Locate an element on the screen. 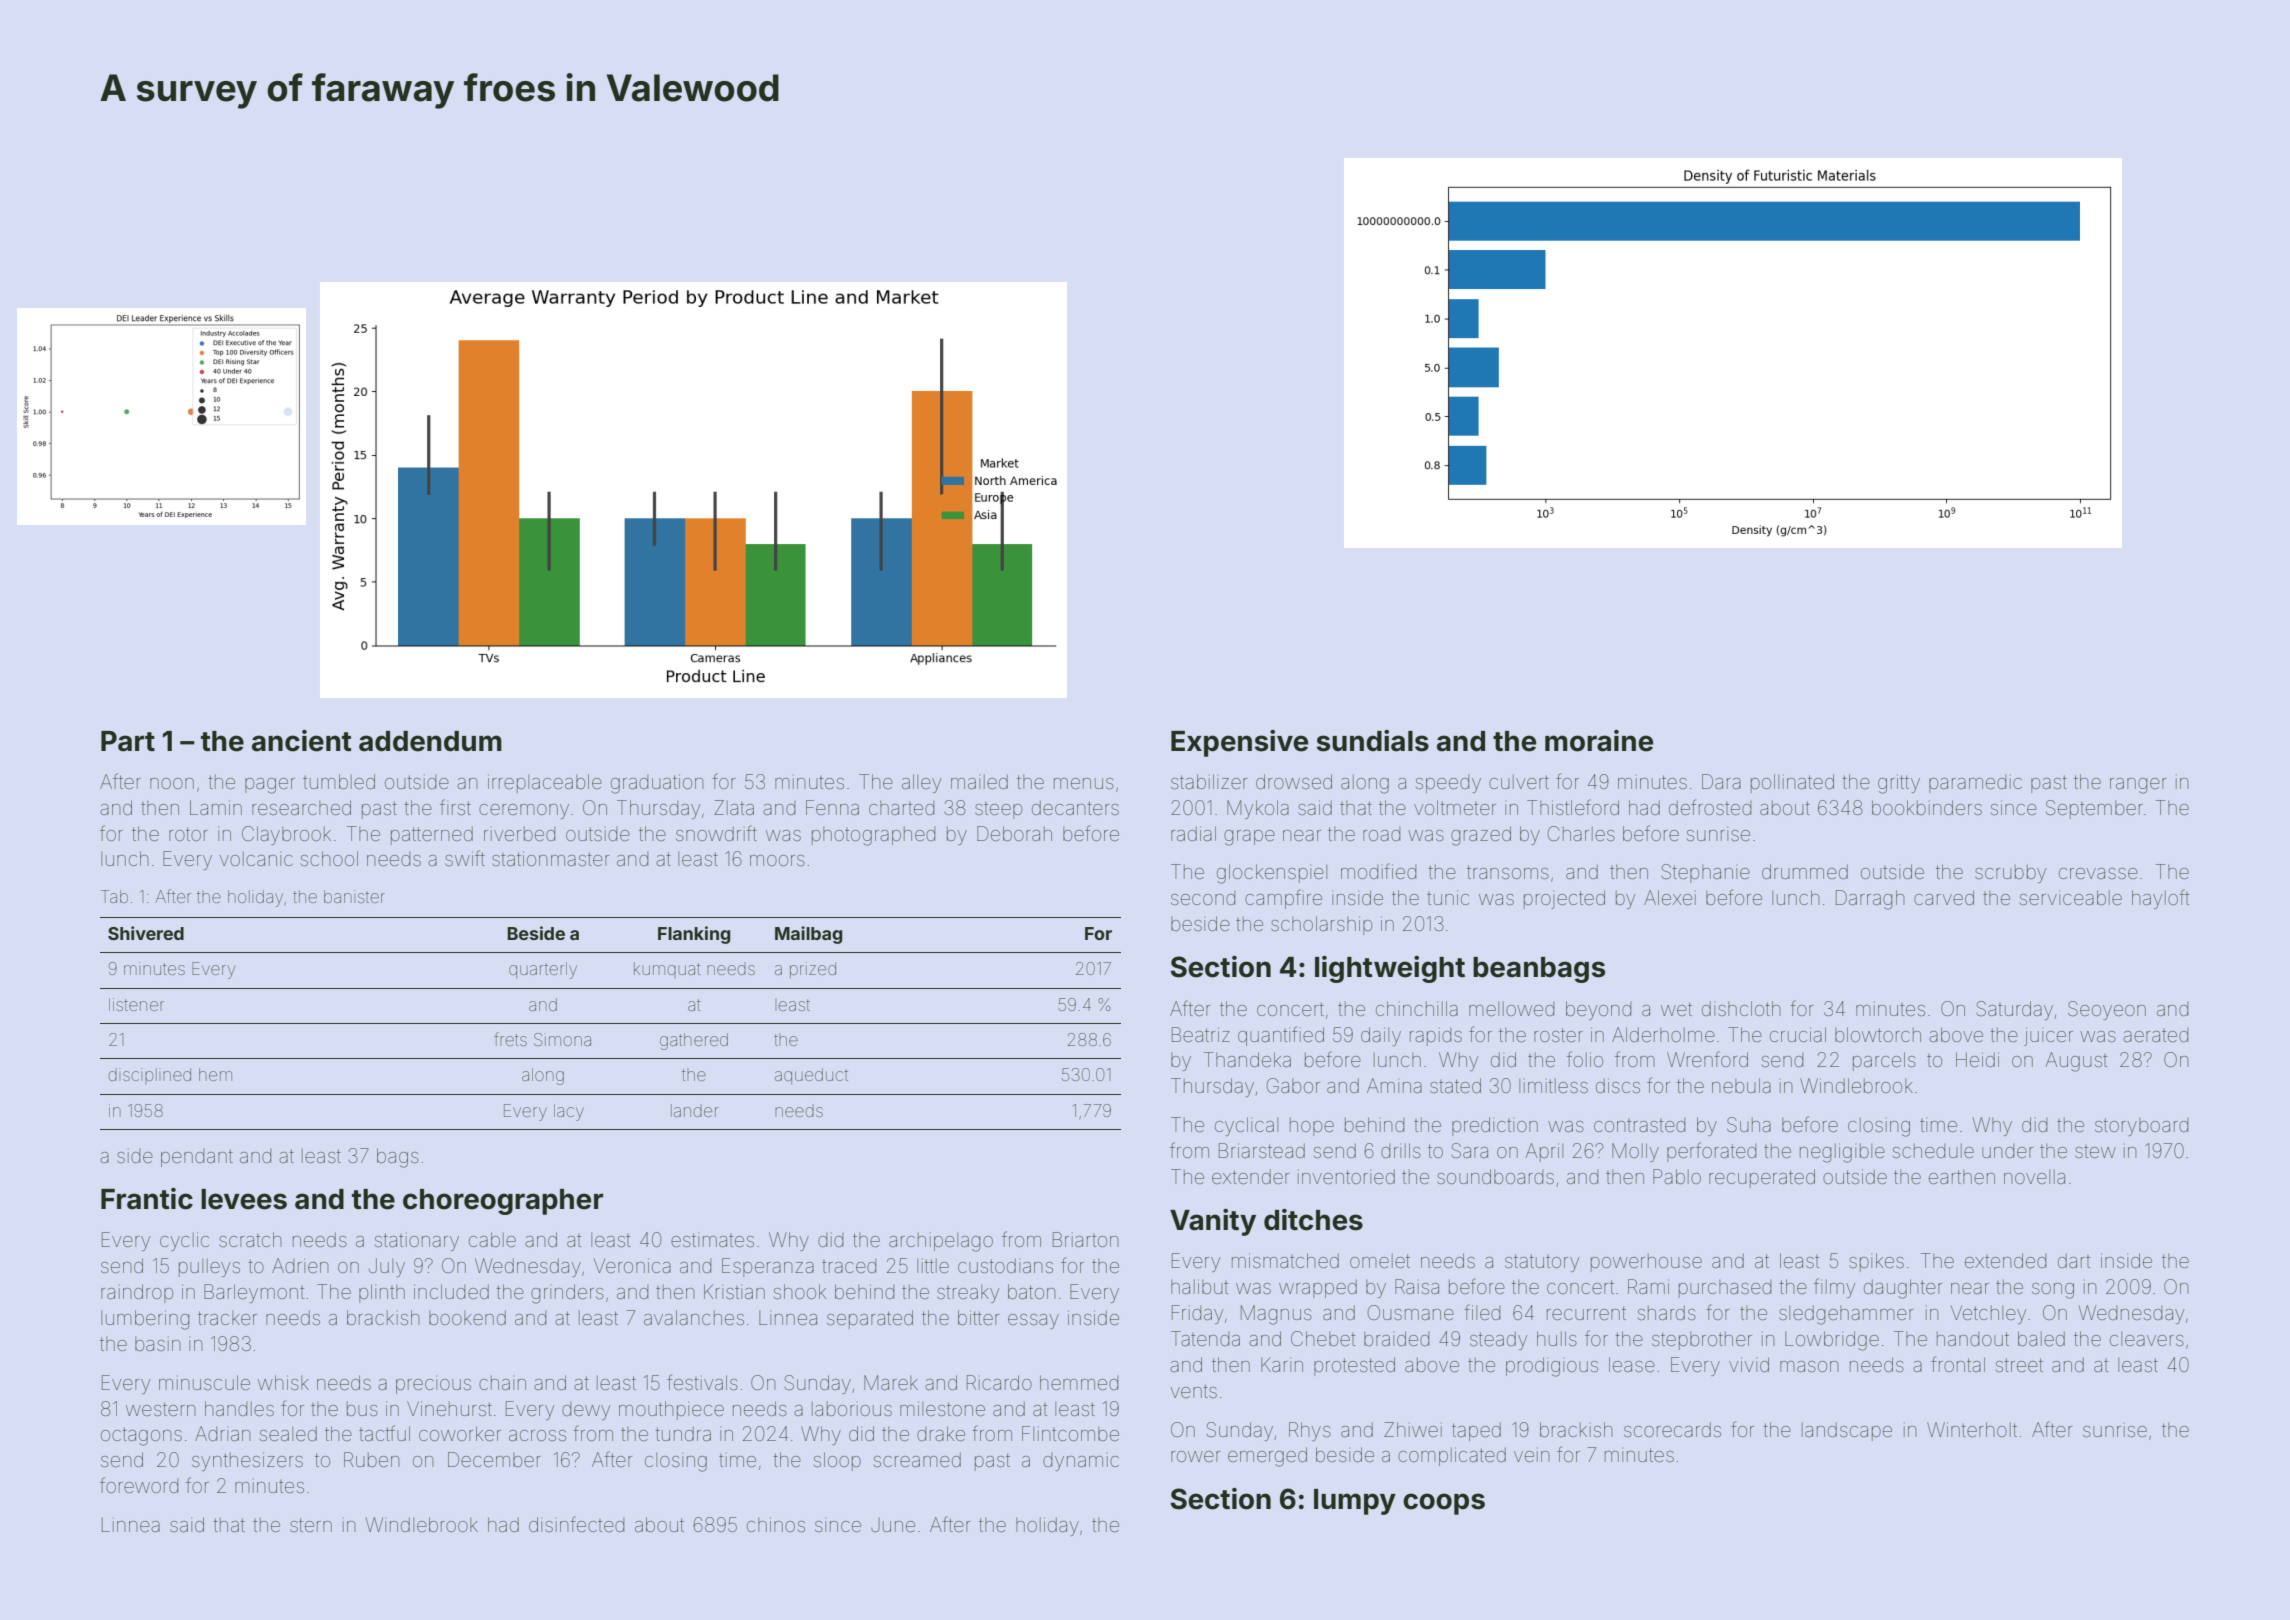 Image resolution: width=2290 pixels, height=1620 pixels. addendum is located at coordinates (430, 741).
